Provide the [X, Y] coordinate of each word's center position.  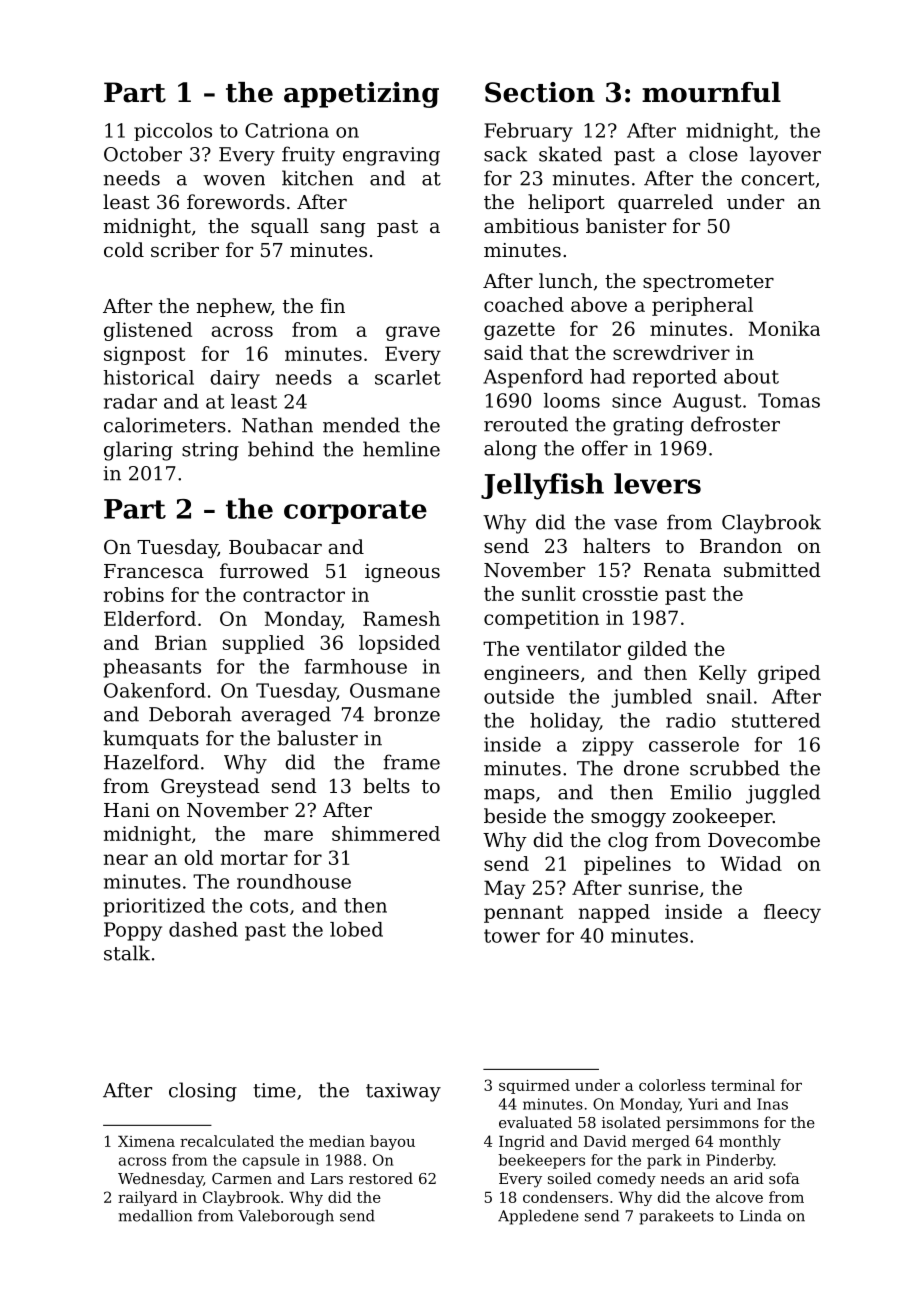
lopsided [399, 644]
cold [124, 249]
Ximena [146, 1141]
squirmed [534, 1086]
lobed [356, 929]
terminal [743, 1085]
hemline [401, 449]
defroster [735, 424]
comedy [626, 1180]
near [126, 859]
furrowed [264, 570]
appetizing [361, 95]
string [210, 451]
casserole [694, 744]
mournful [711, 92]
